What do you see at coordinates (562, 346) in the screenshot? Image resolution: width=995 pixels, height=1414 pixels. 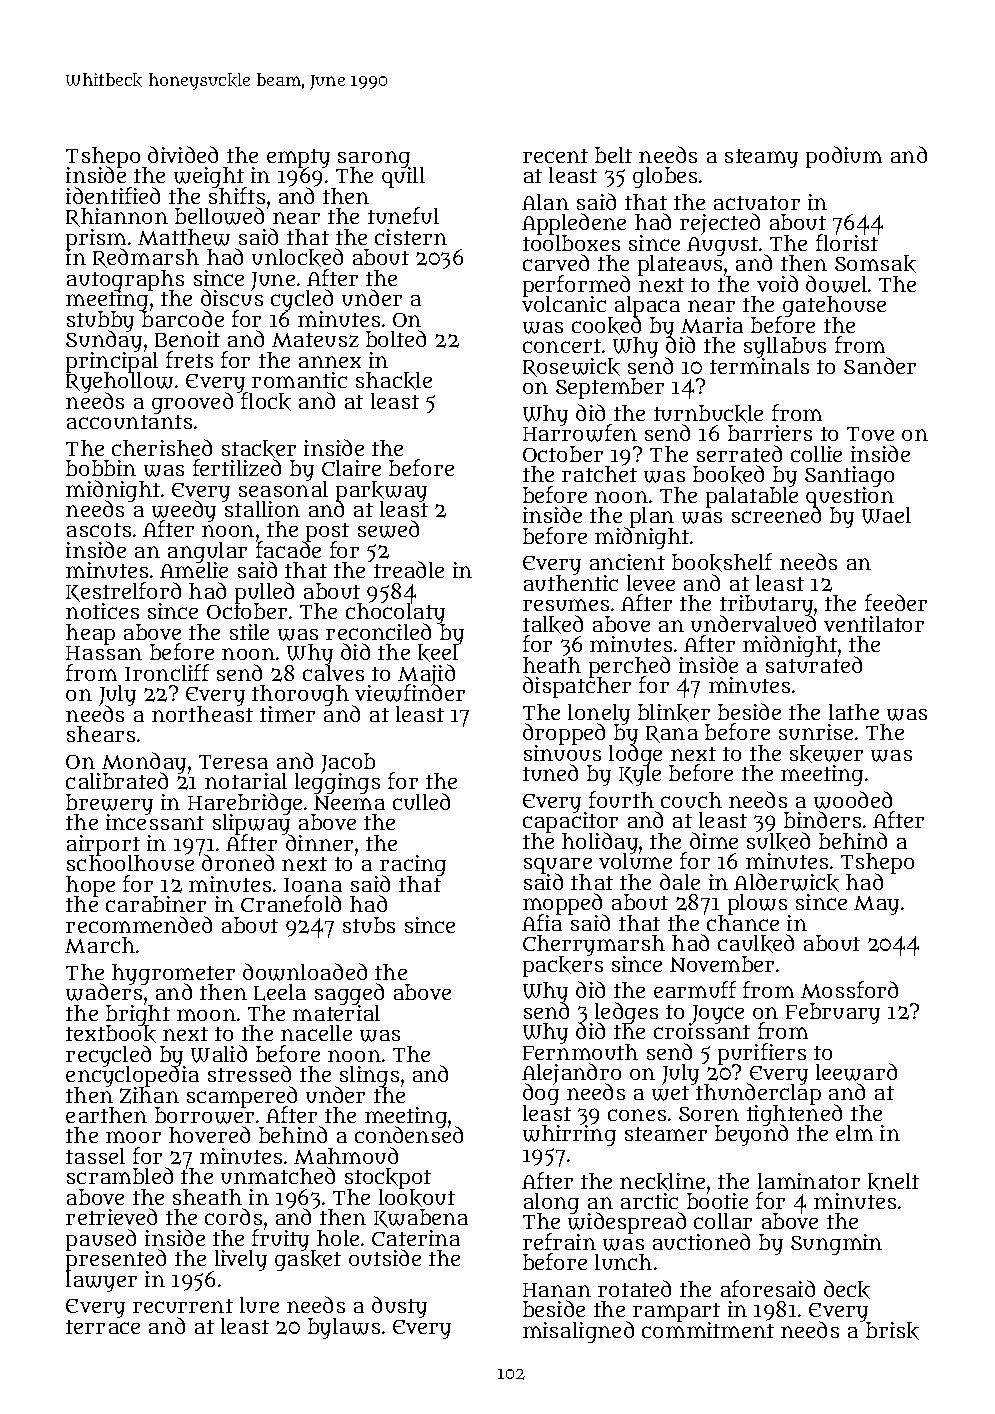 I see `concert` at bounding box center [562, 346].
